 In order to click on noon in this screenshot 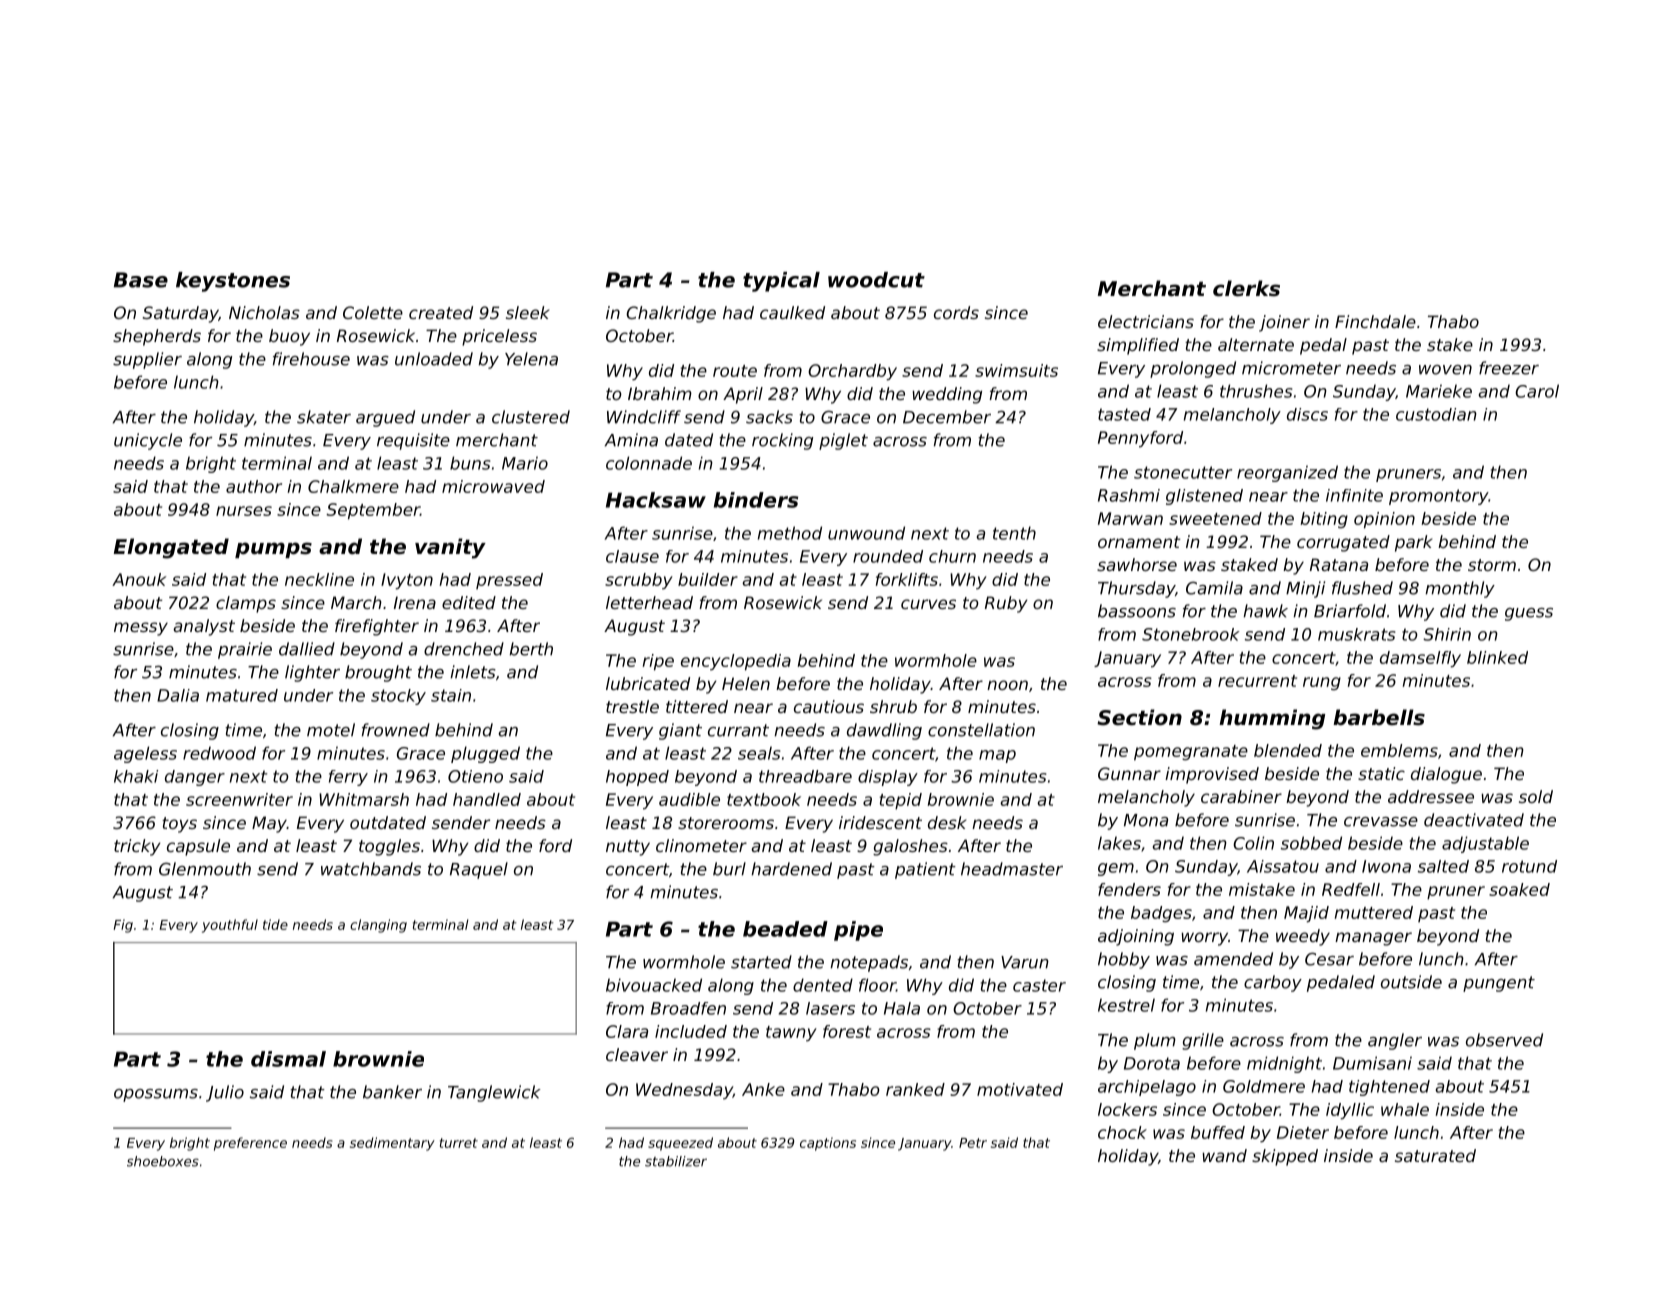, I will do `click(1007, 685)`.
